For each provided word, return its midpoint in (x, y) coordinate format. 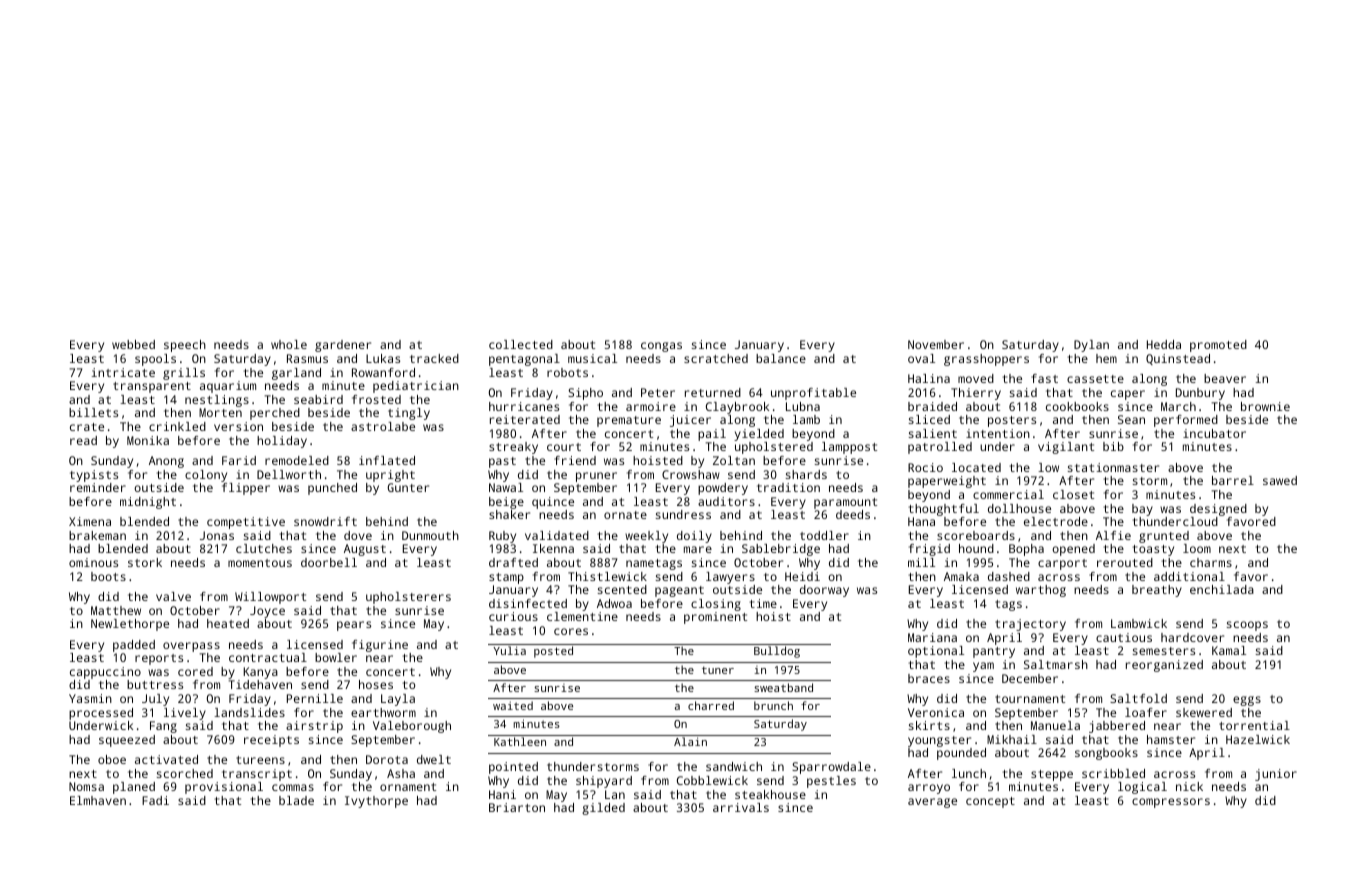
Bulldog (777, 652)
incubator (1214, 433)
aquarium (228, 387)
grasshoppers (986, 360)
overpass (191, 647)
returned (713, 392)
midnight (148, 503)
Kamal (1229, 650)
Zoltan (734, 460)
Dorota (387, 759)
